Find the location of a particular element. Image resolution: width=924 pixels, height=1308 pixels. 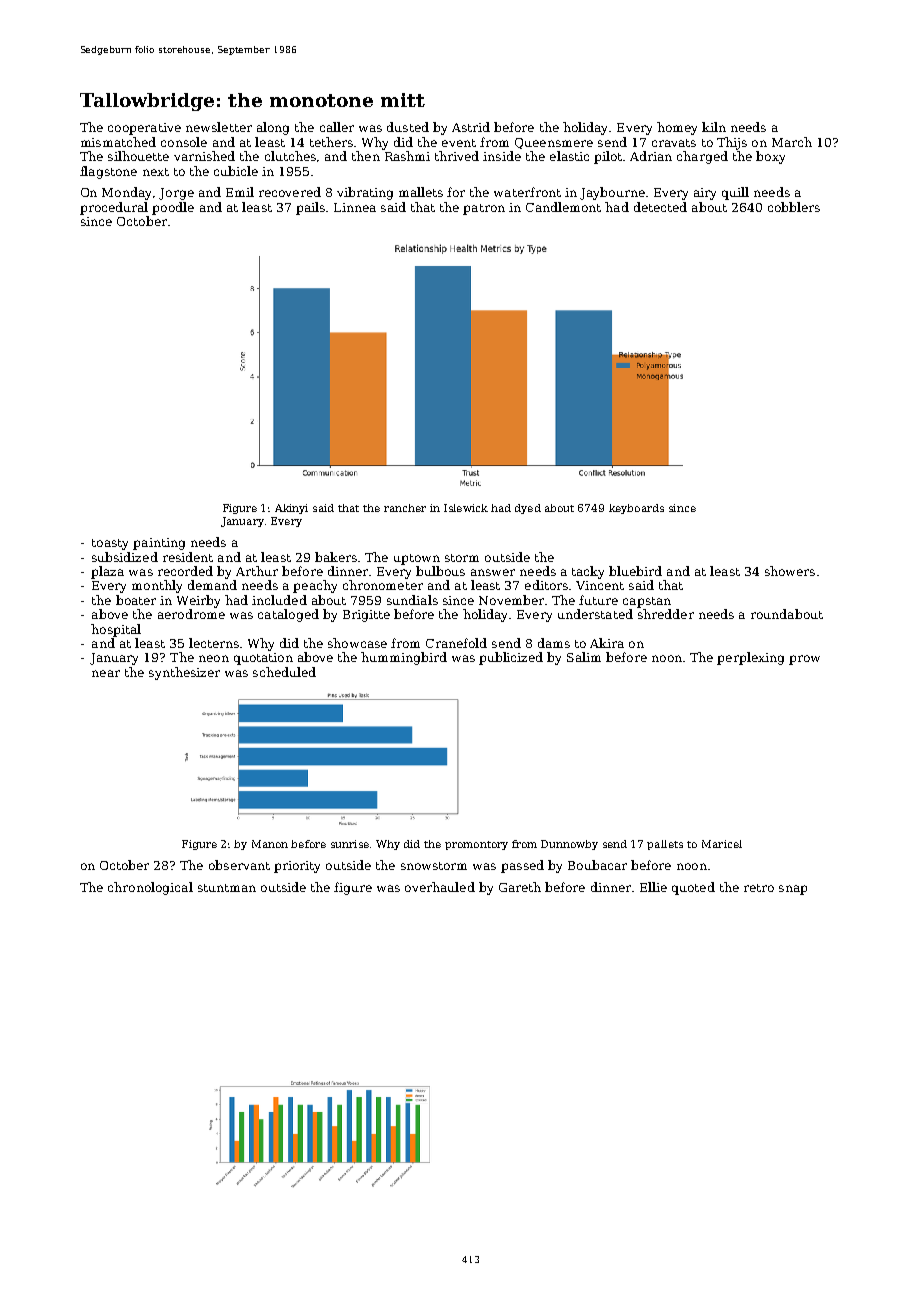

keyboards is located at coordinates (636, 509).
